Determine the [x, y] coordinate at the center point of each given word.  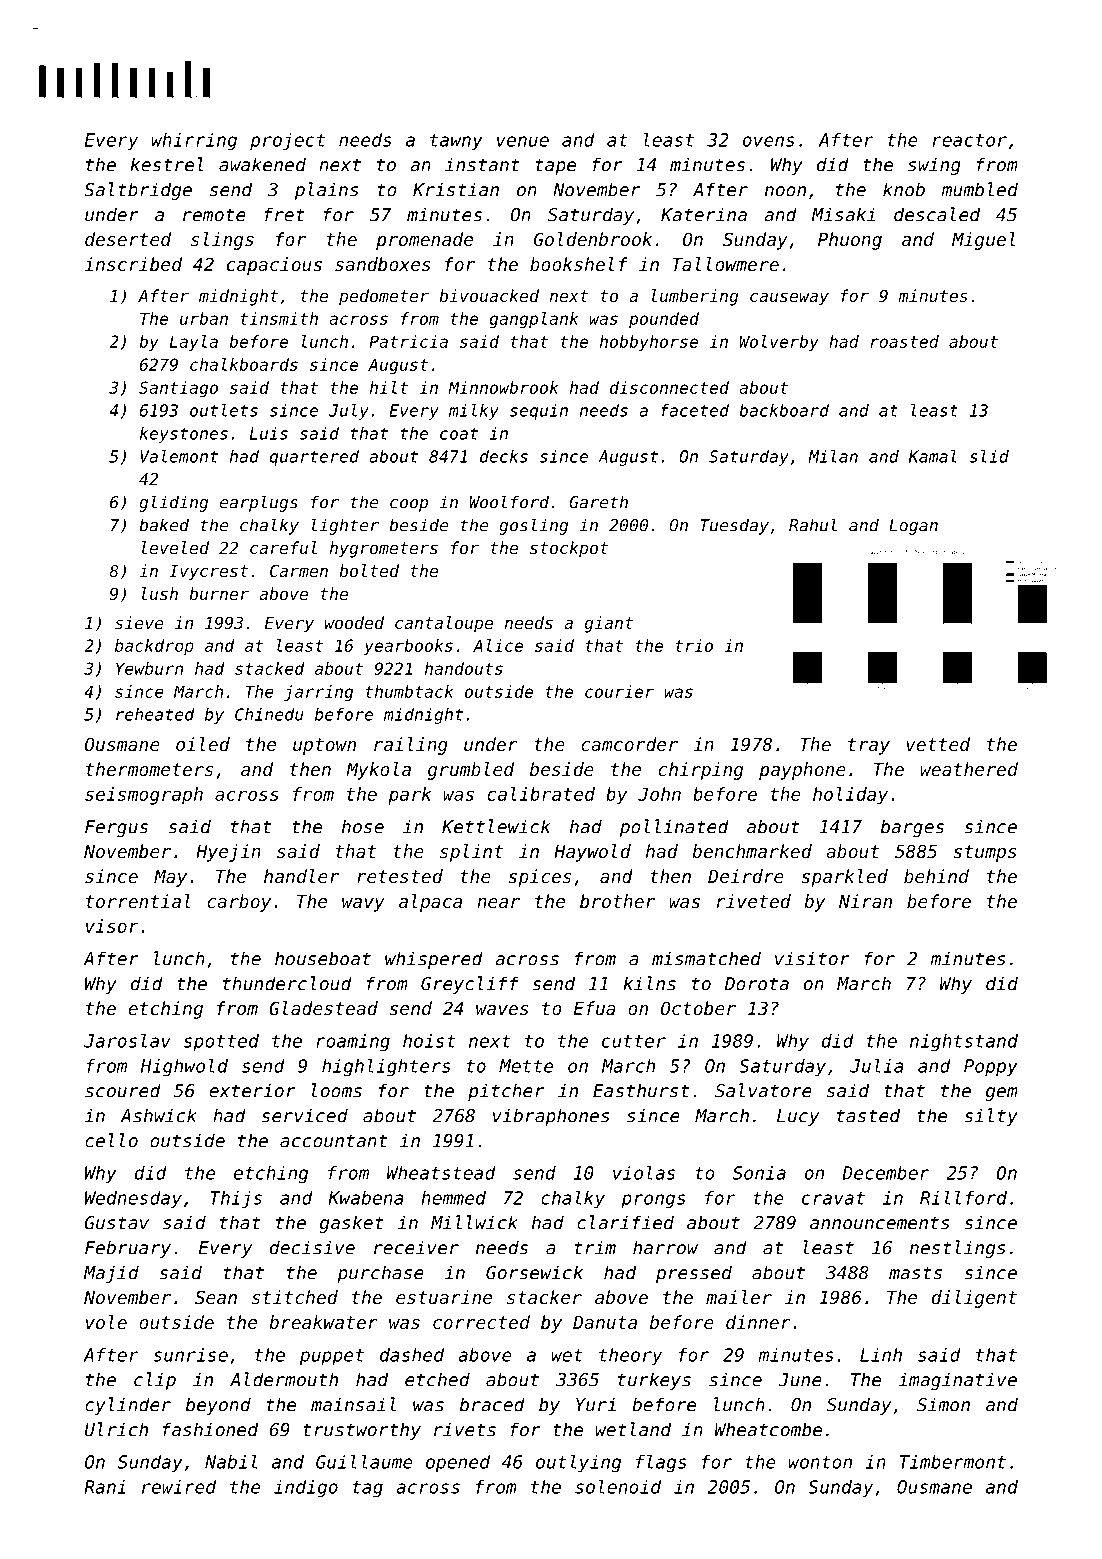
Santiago [178, 389]
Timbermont [953, 1462]
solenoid [618, 1486]
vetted [938, 744]
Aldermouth [284, 1379]
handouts [464, 668]
